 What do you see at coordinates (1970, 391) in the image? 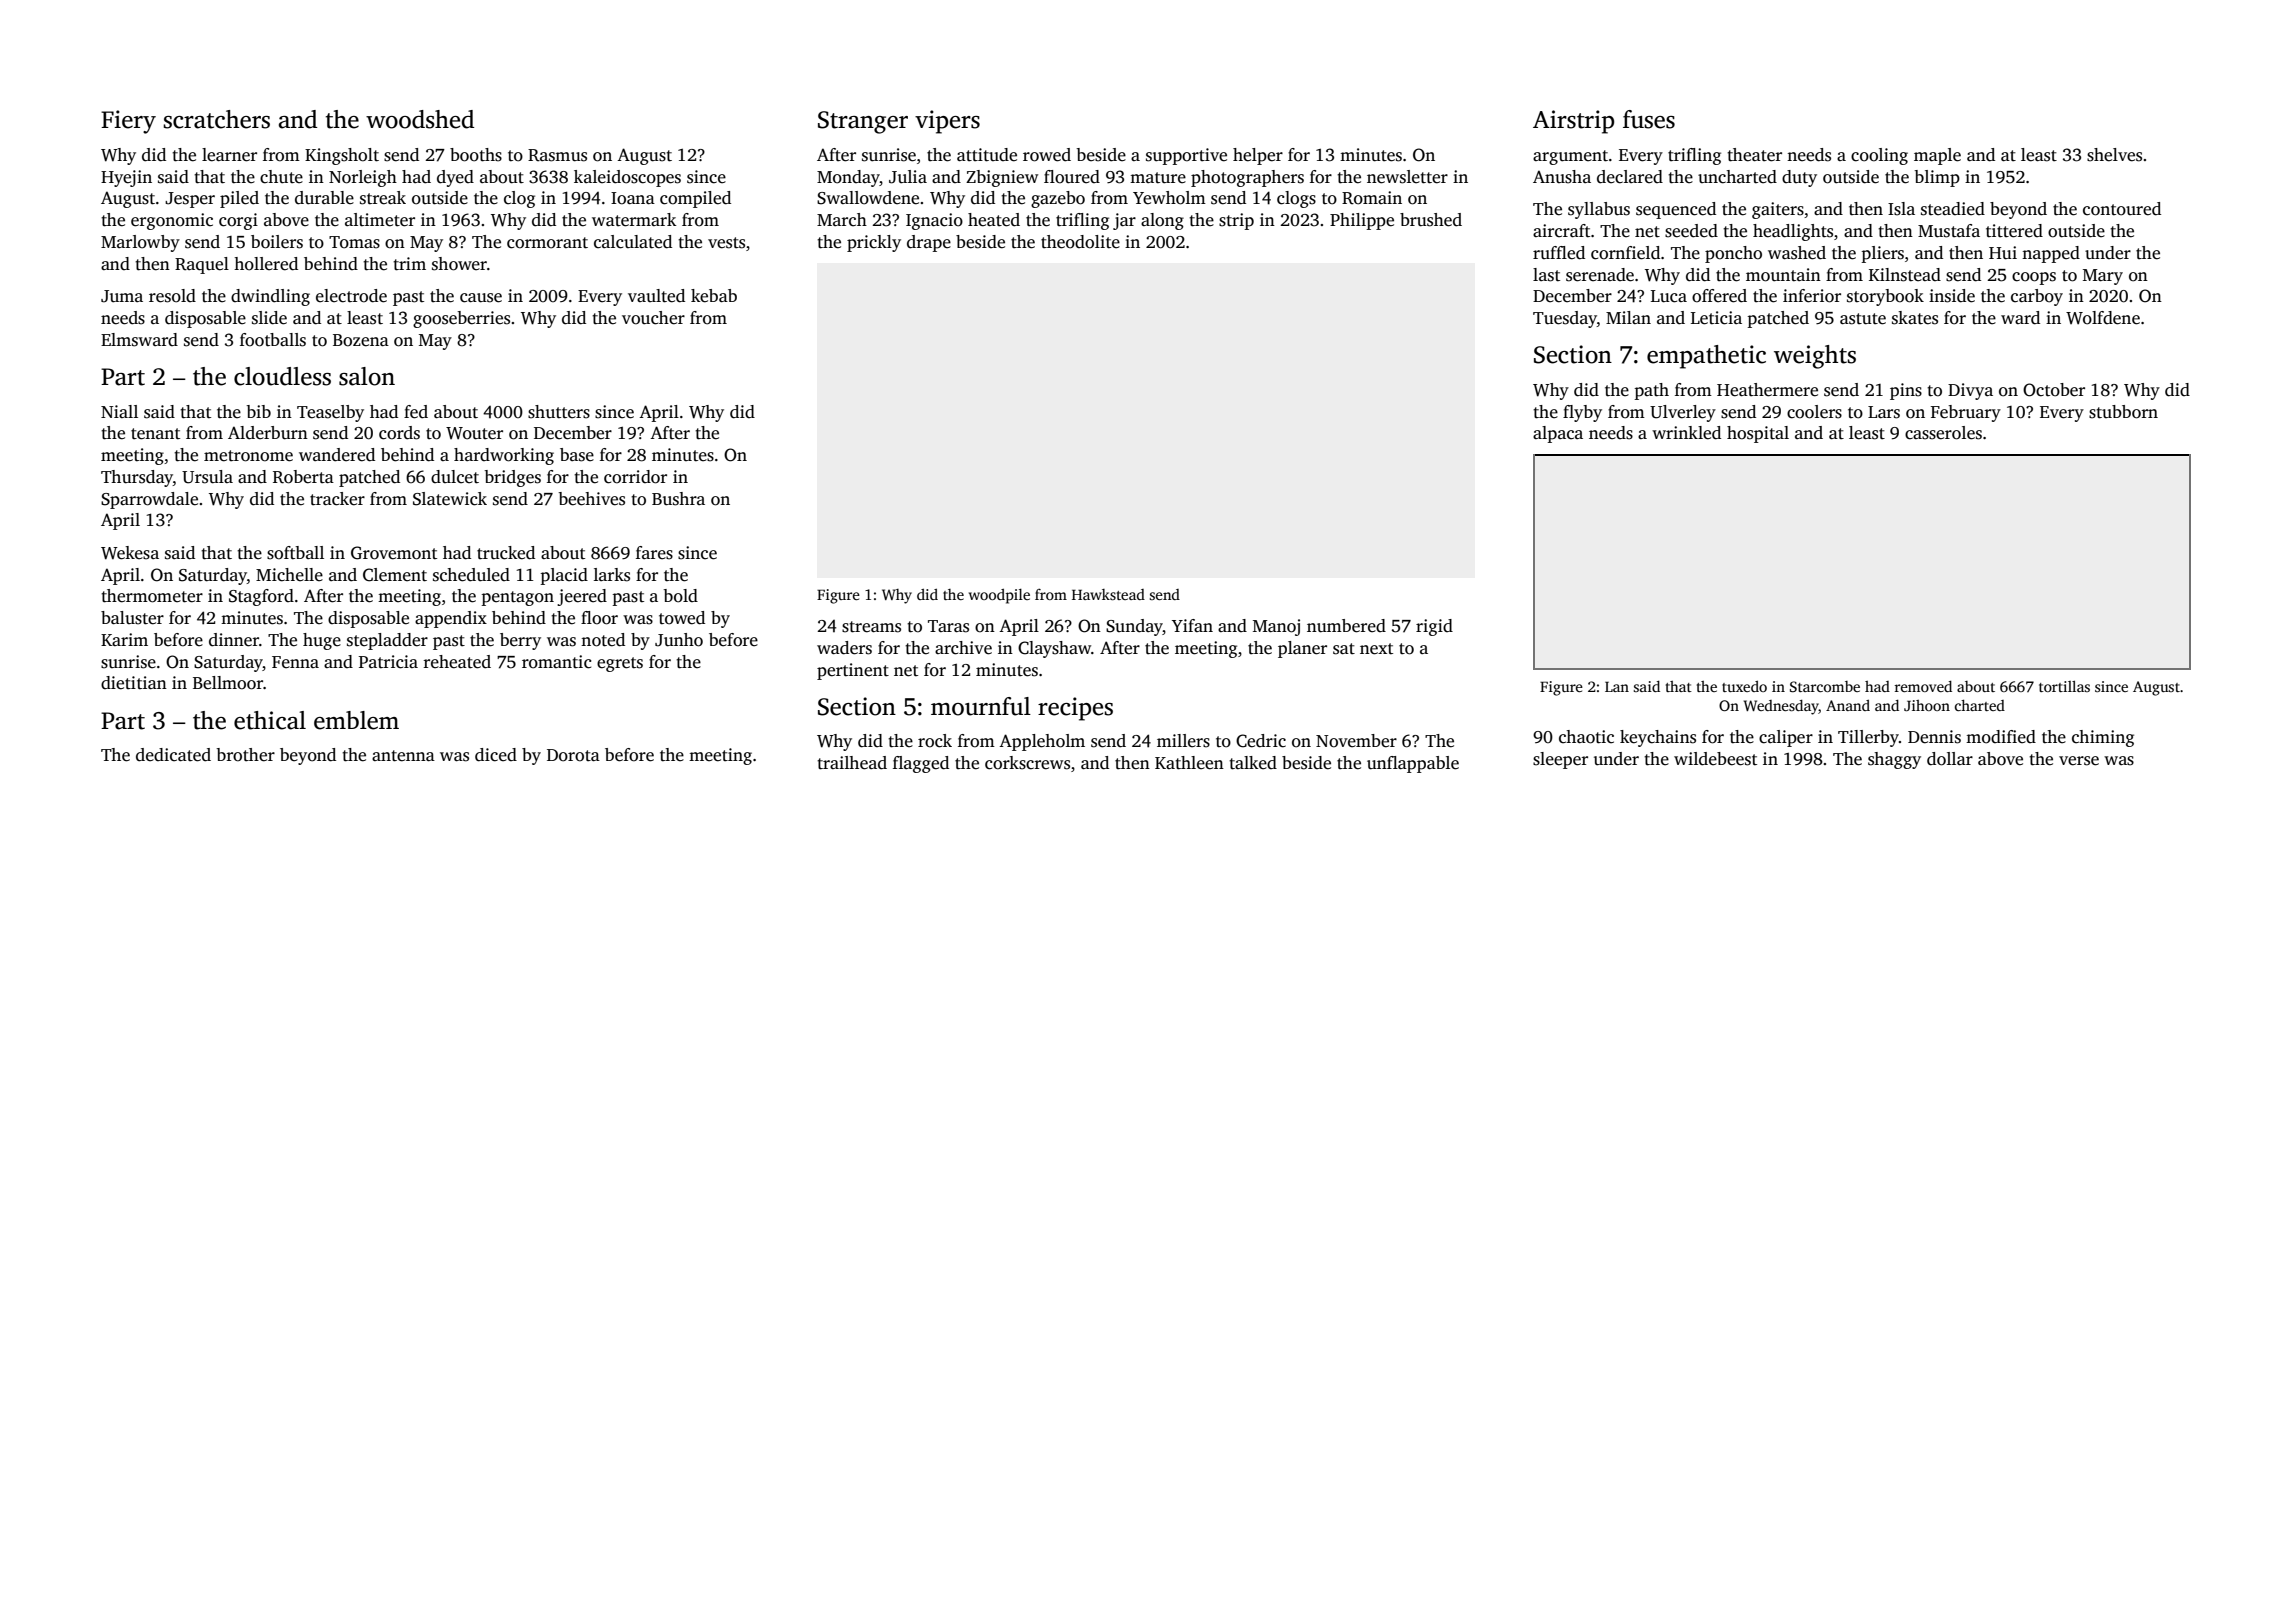
I see `Divya` at bounding box center [1970, 391].
